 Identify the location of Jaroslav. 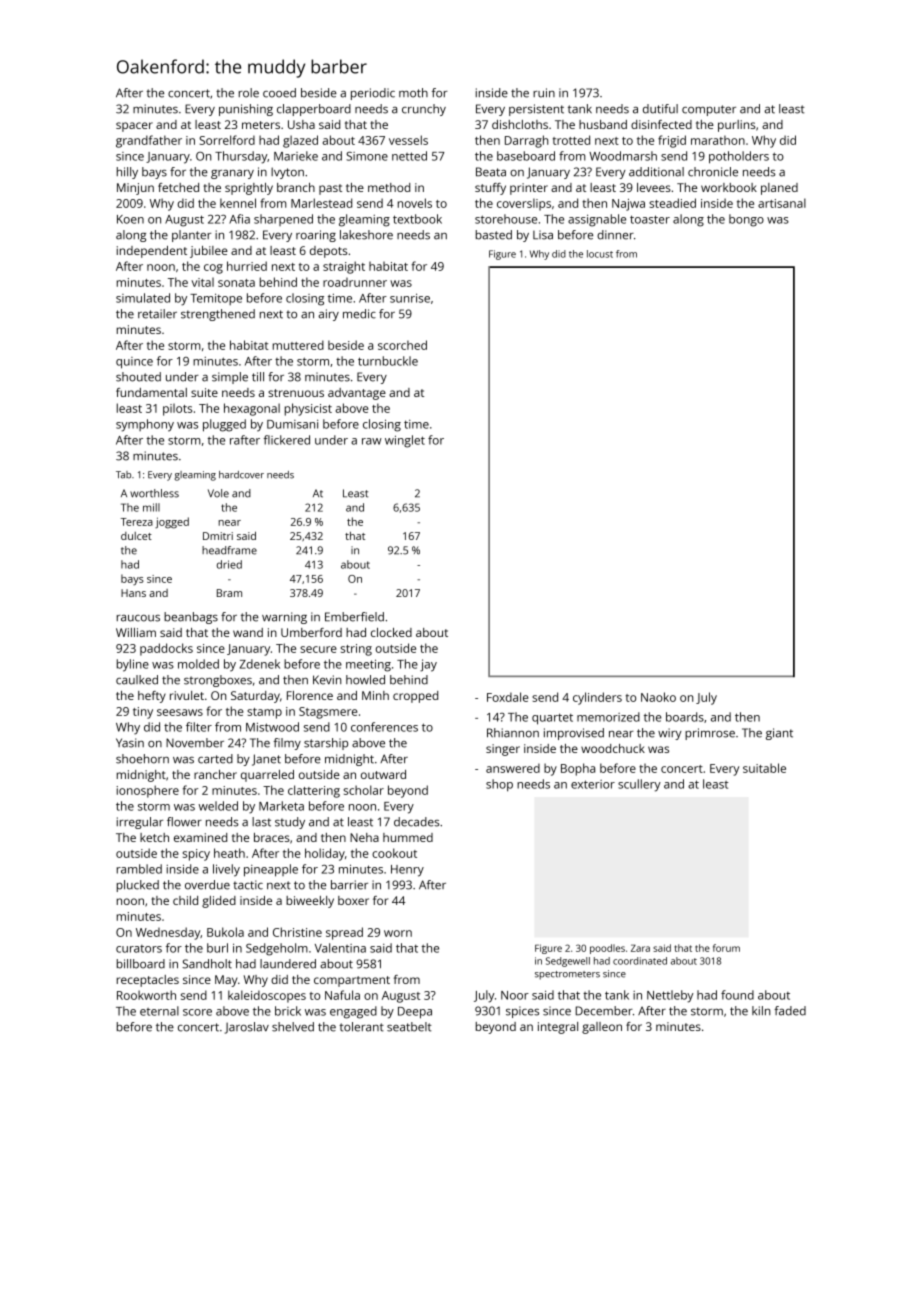
(247, 1028).
